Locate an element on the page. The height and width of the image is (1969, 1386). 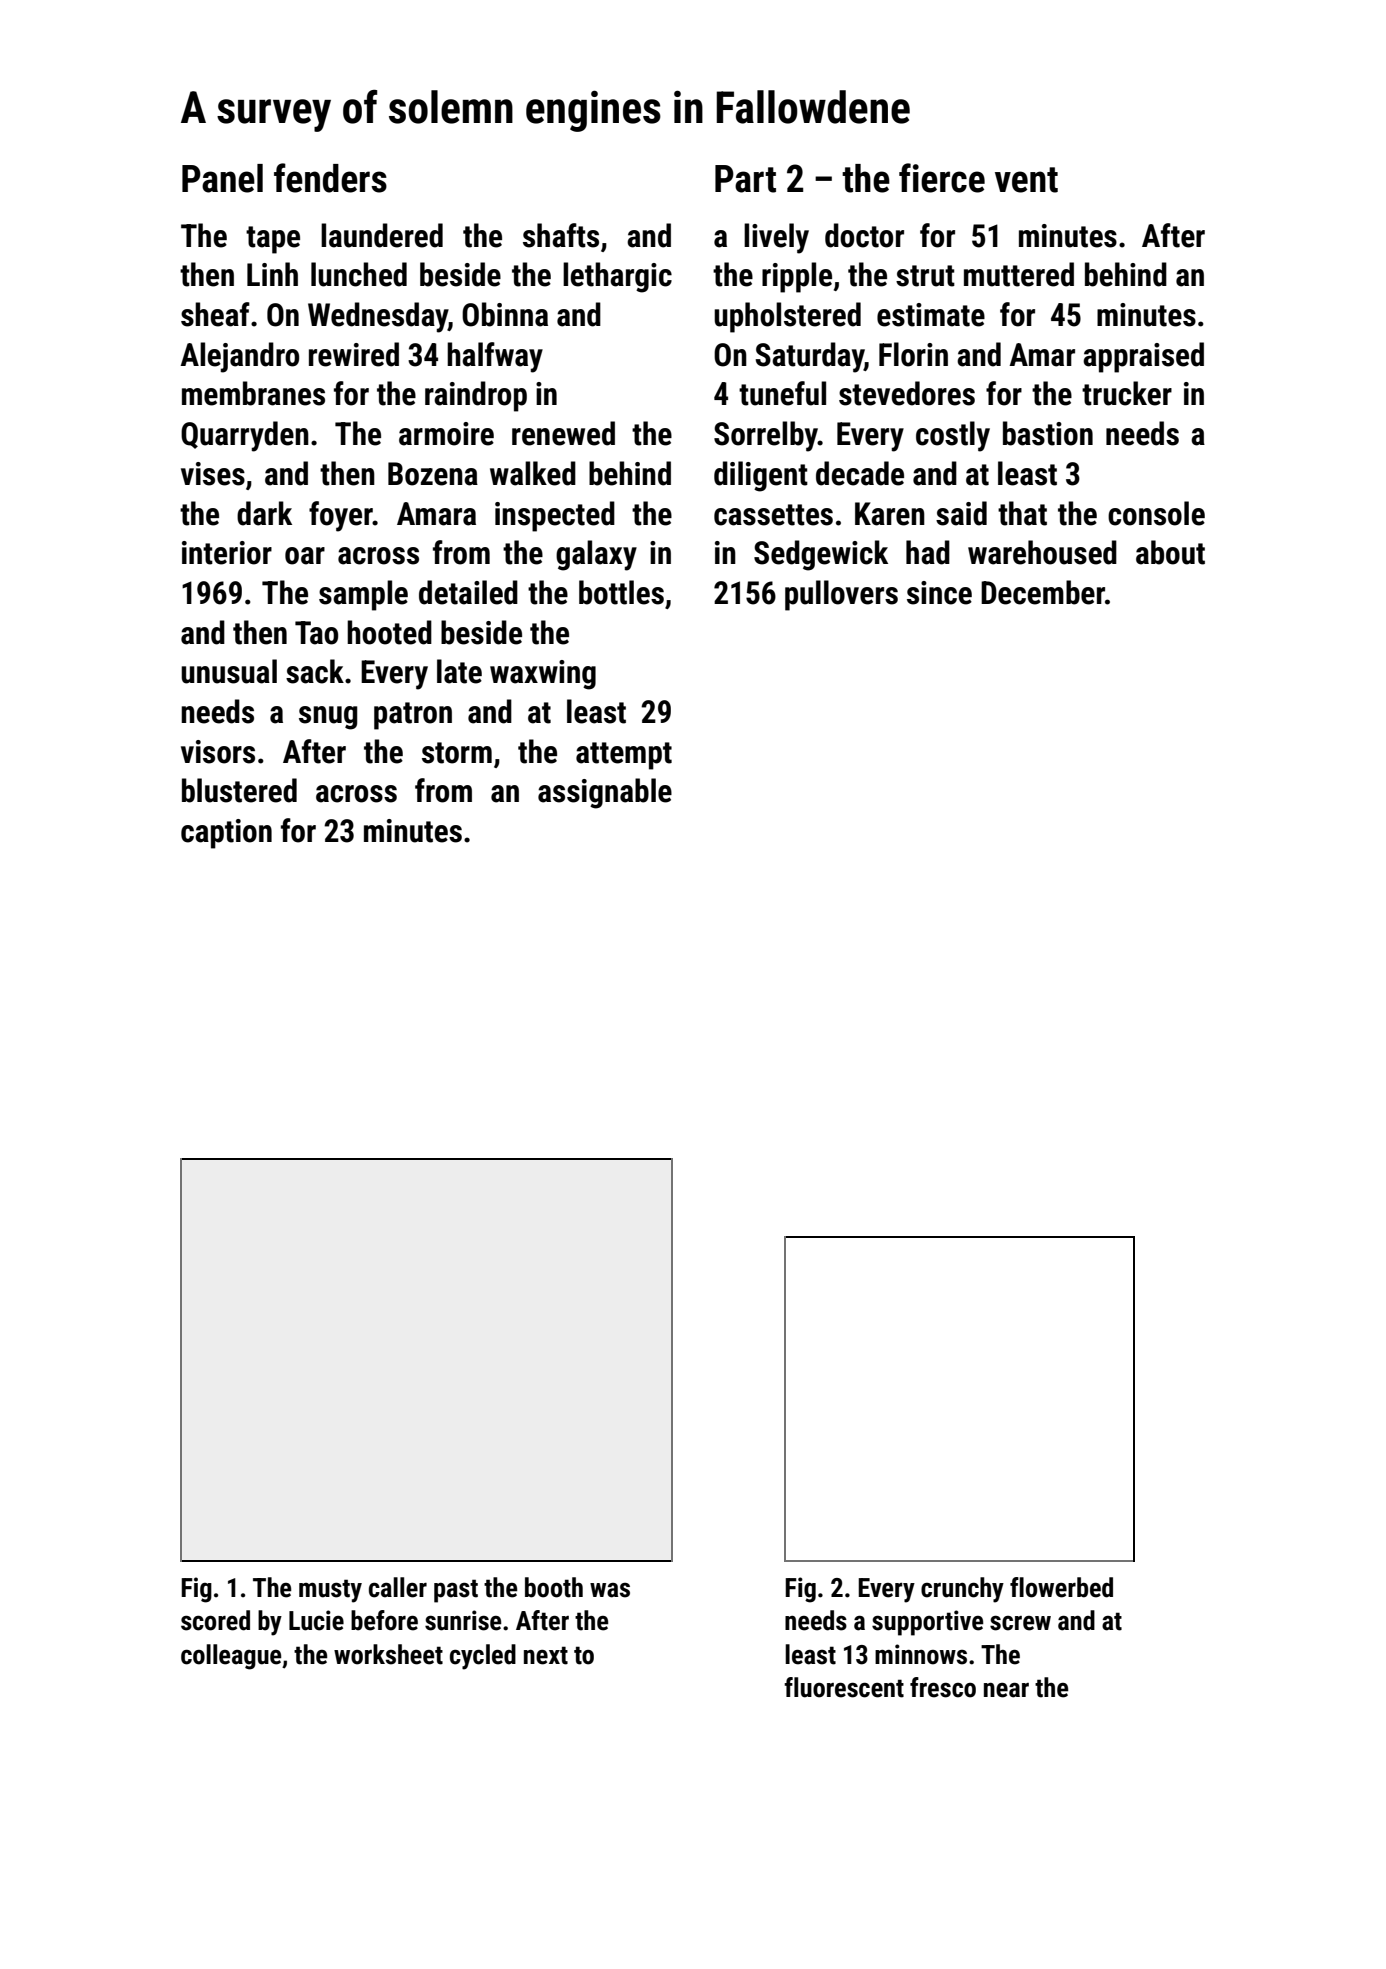
flowerbed is located at coordinates (1061, 1587).
